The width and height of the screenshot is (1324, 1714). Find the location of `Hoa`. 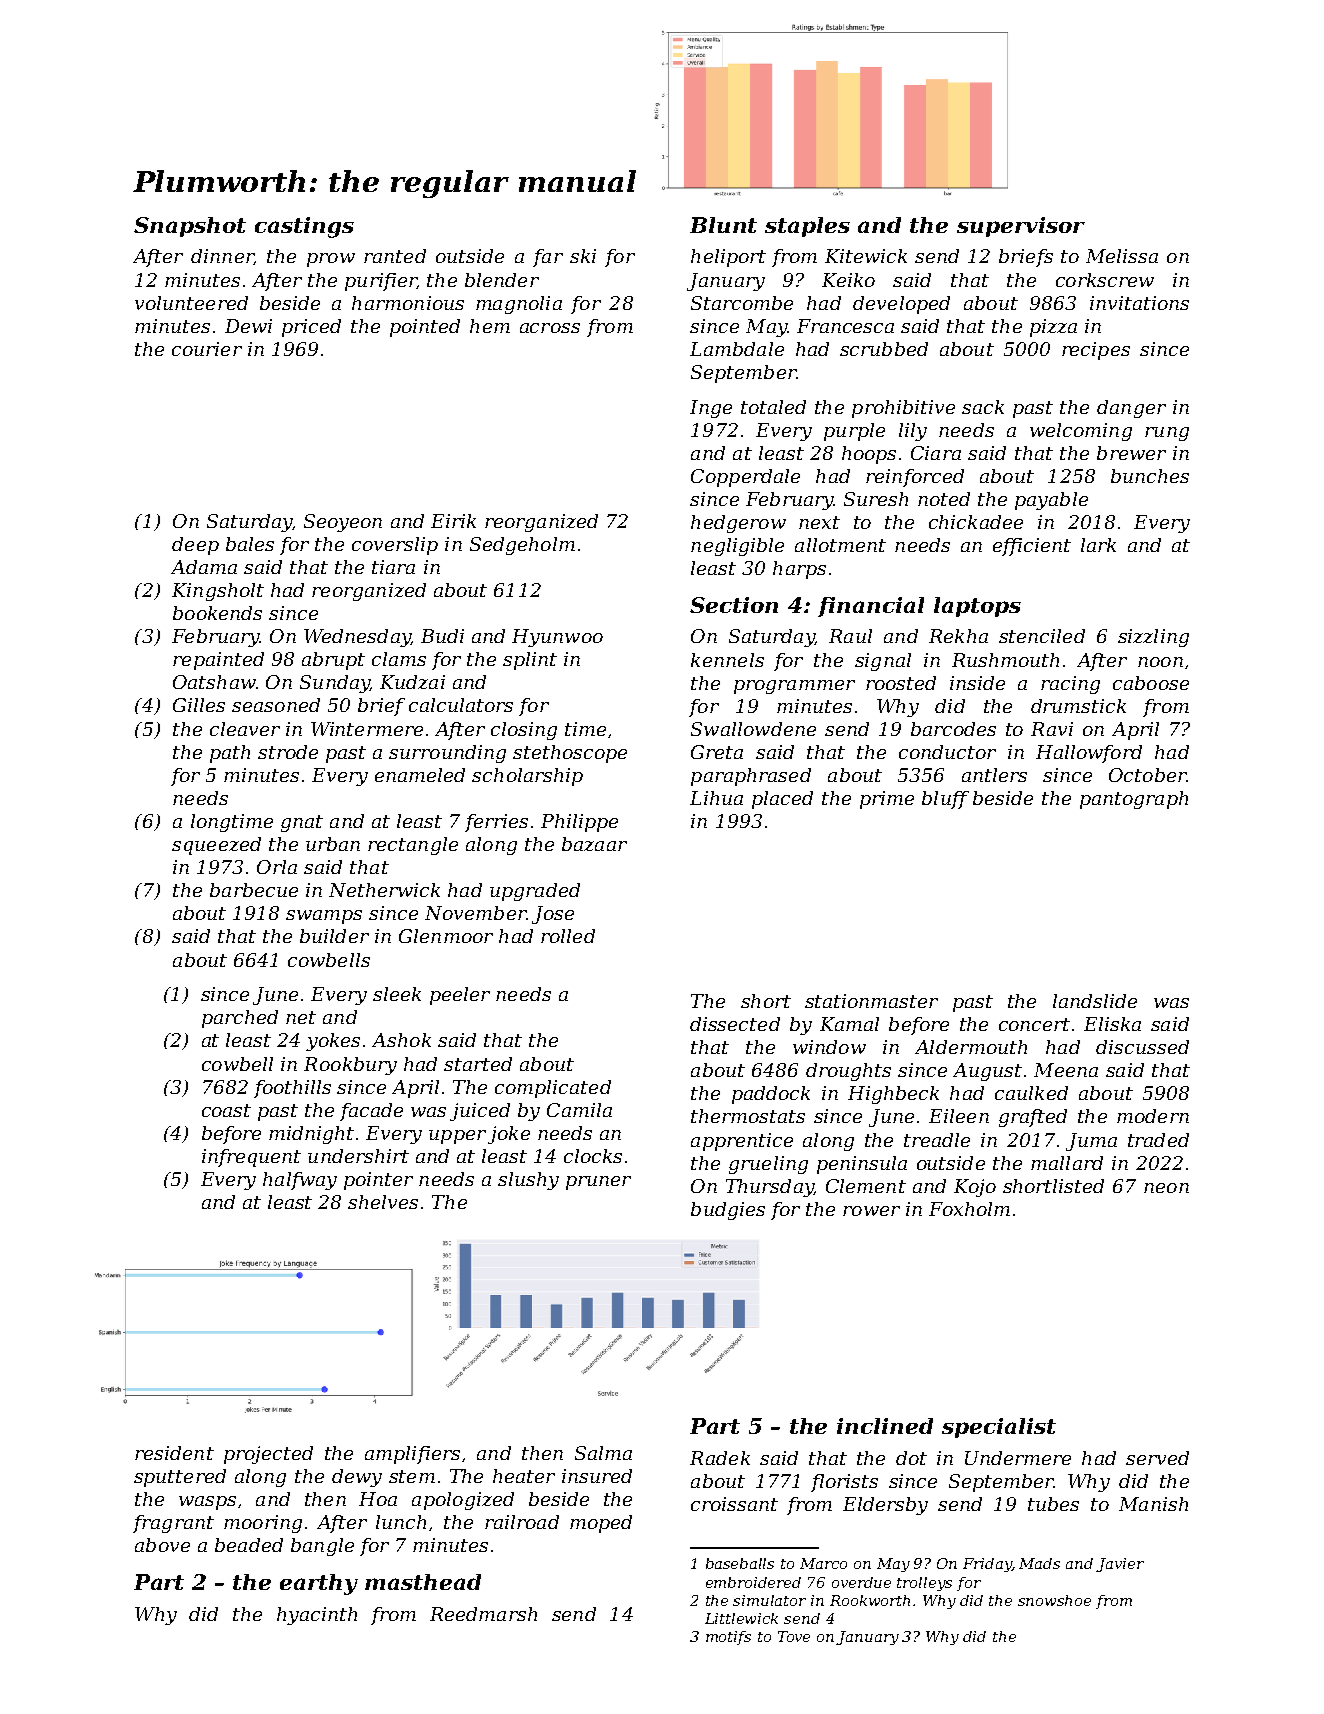

Hoa is located at coordinates (378, 1499).
